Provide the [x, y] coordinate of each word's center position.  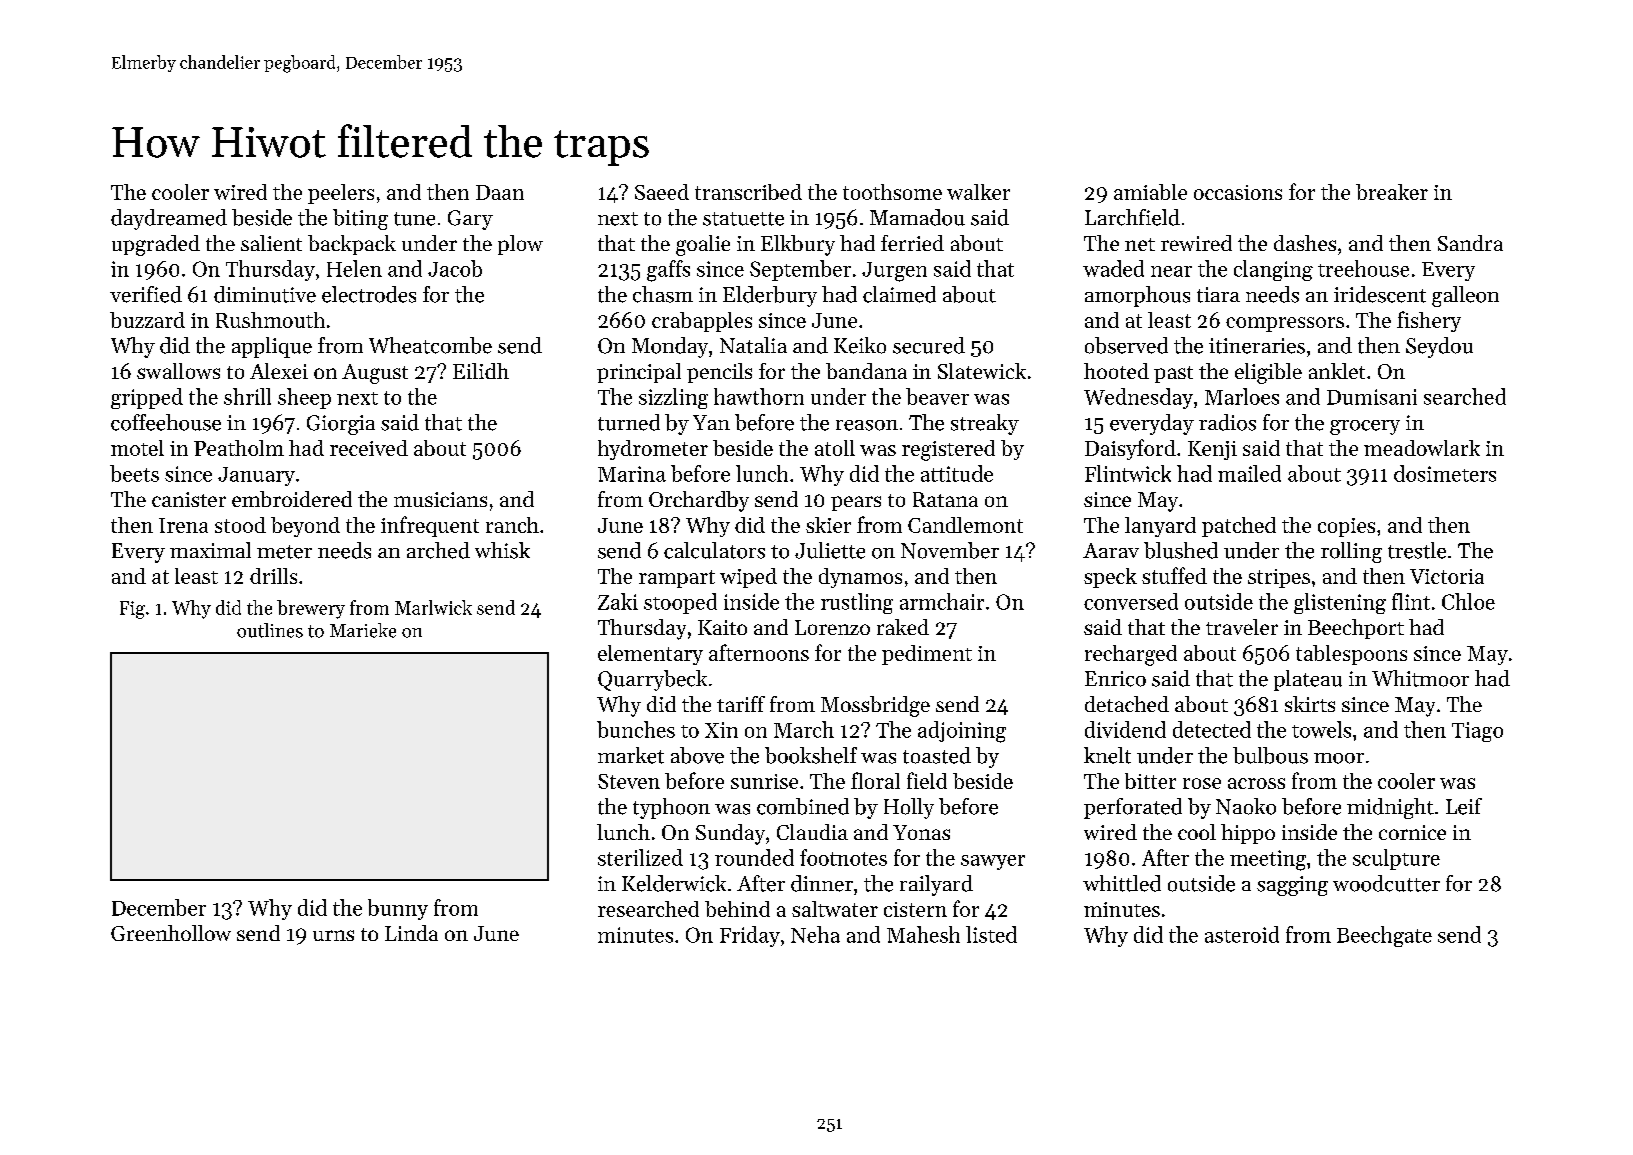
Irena [183, 525]
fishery [1429, 321]
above [697, 755]
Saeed [662, 192]
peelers [341, 194]
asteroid [1242, 934]
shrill [247, 396]
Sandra [1470, 243]
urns [333, 935]
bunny [398, 909]
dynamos [860, 578]
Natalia [753, 345]
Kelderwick [674, 883]
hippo [1248, 834]
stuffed [1174, 575]
